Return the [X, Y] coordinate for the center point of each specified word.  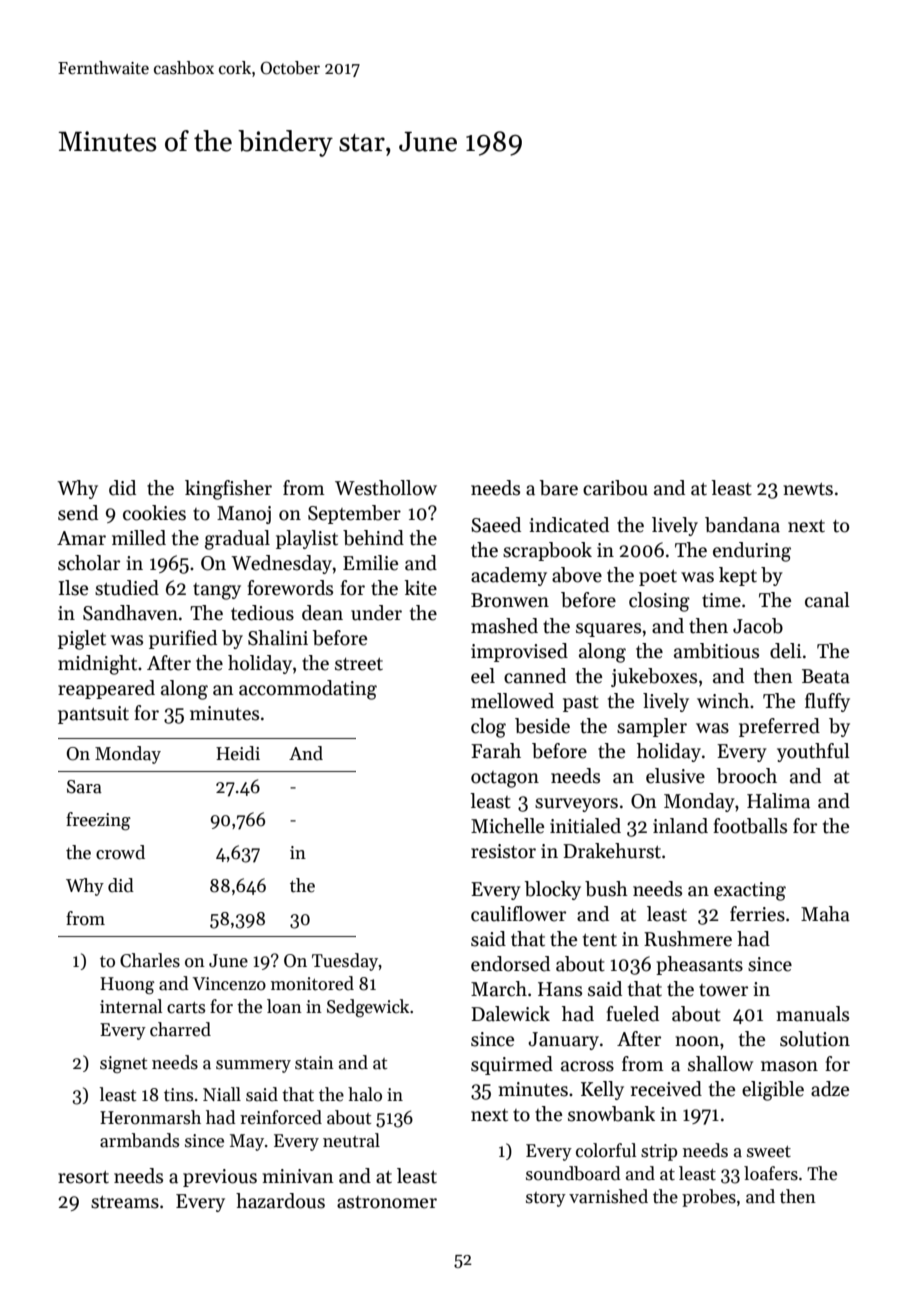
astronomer [387, 1202]
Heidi [238, 753]
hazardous [280, 1201]
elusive [675, 776]
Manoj [244, 515]
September [354, 514]
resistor [503, 851]
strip [659, 1152]
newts [808, 489]
